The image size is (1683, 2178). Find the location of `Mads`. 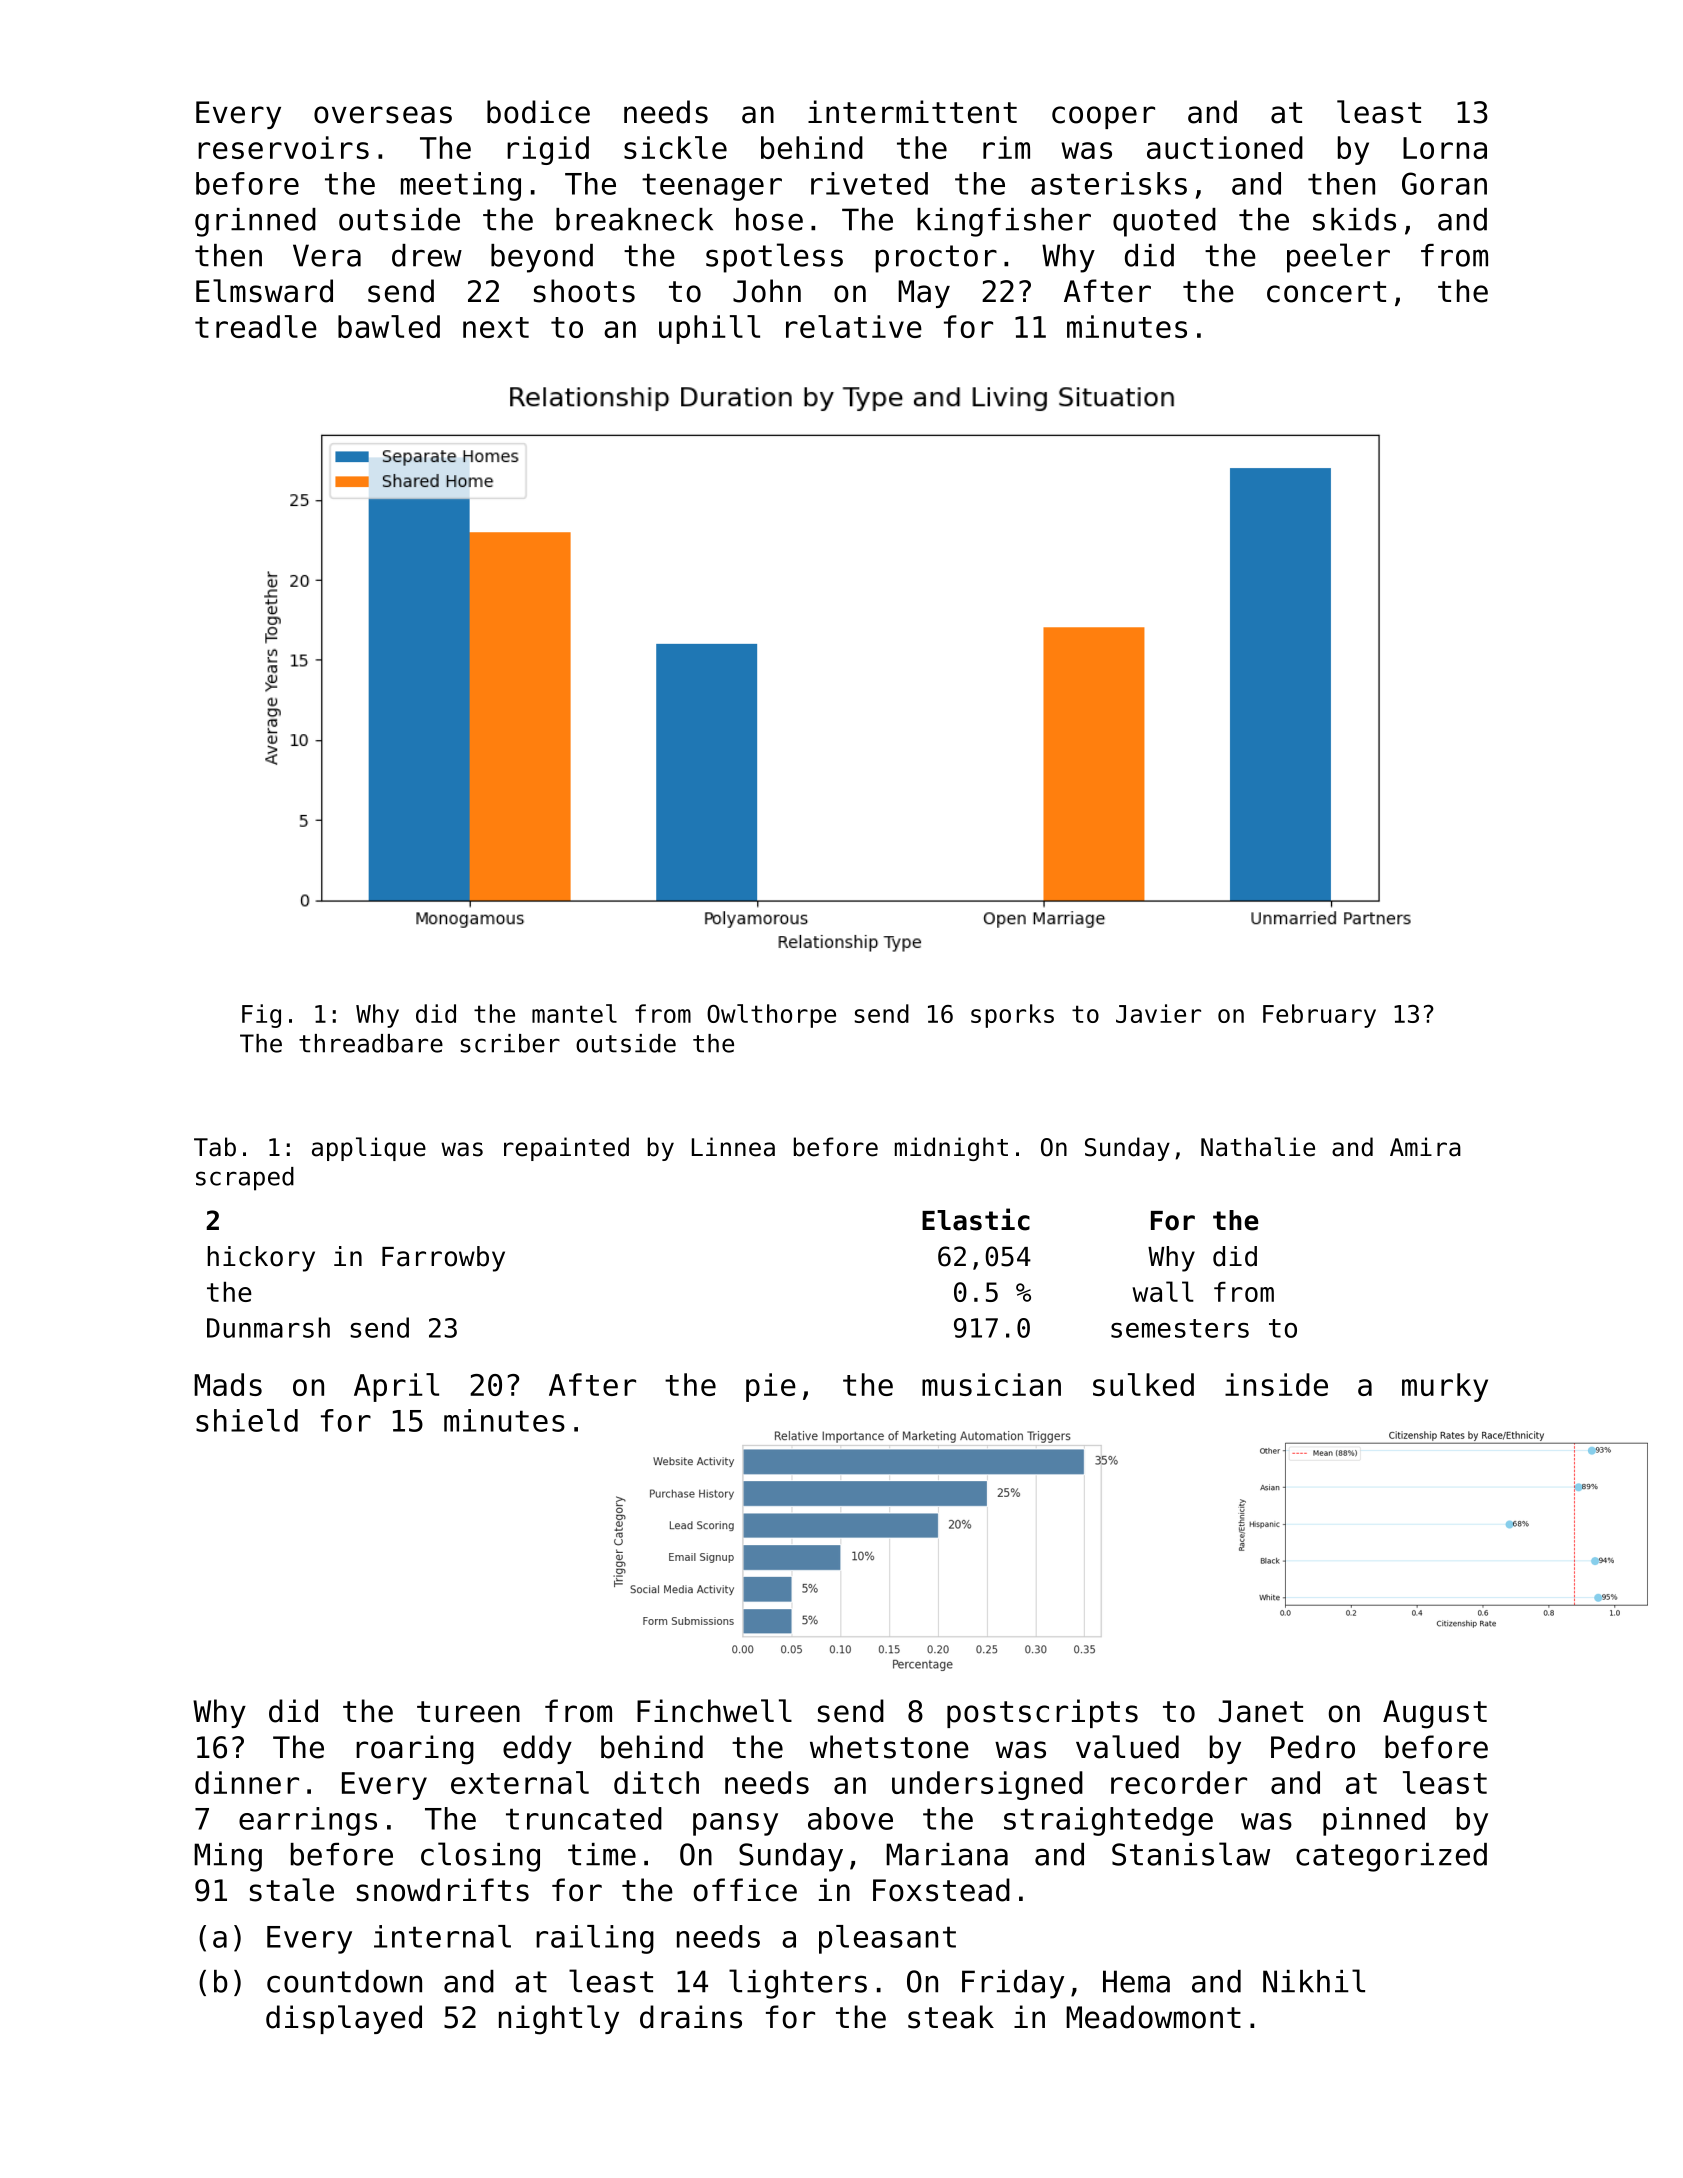

Mads is located at coordinates (228, 1384).
